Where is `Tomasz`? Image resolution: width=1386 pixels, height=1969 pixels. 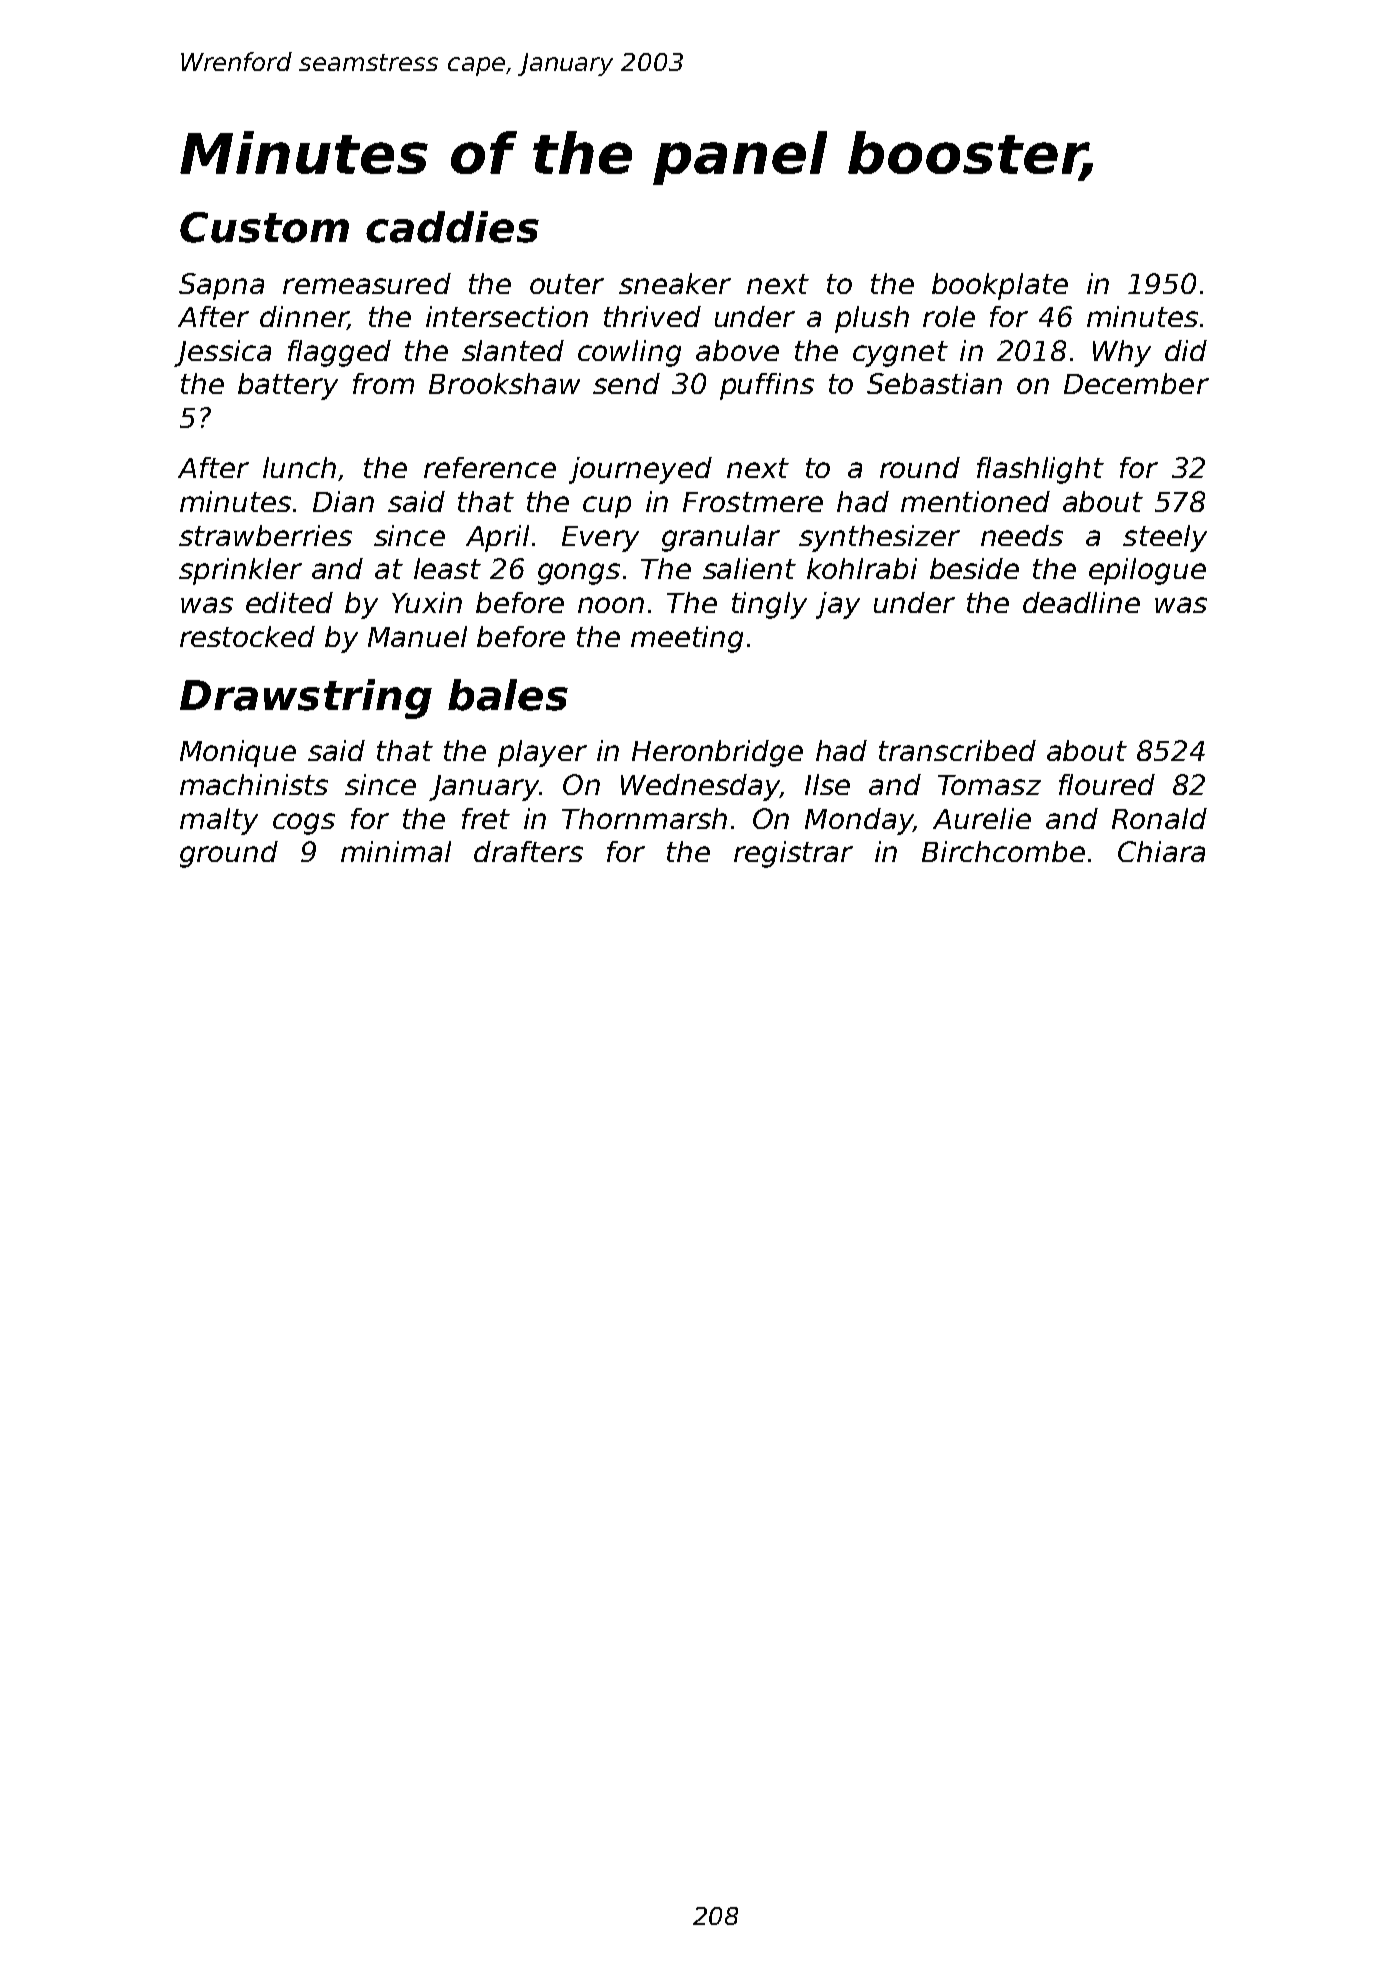 Tomasz is located at coordinates (989, 785).
